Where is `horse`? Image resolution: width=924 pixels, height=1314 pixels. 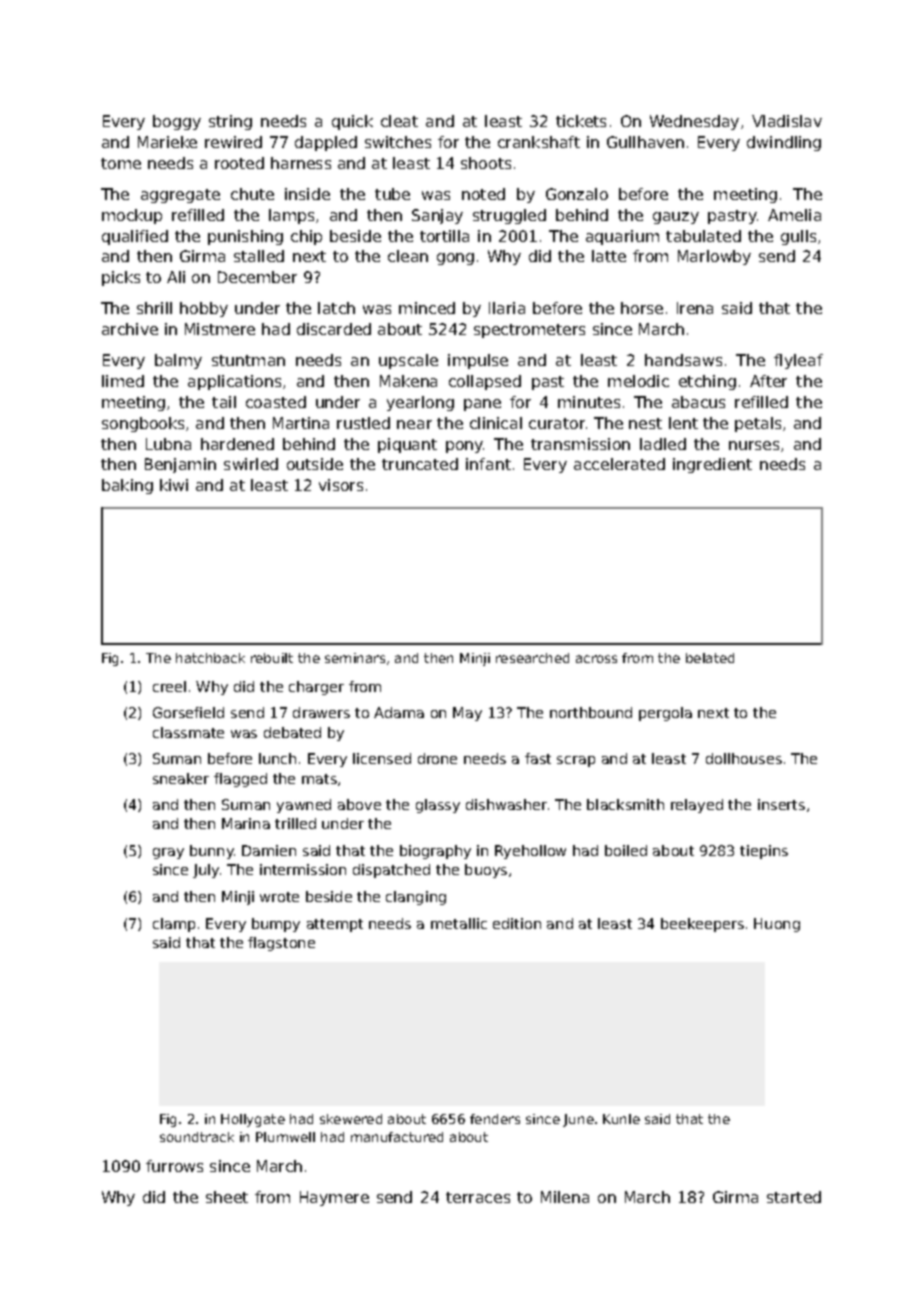 horse is located at coordinates (642, 308).
